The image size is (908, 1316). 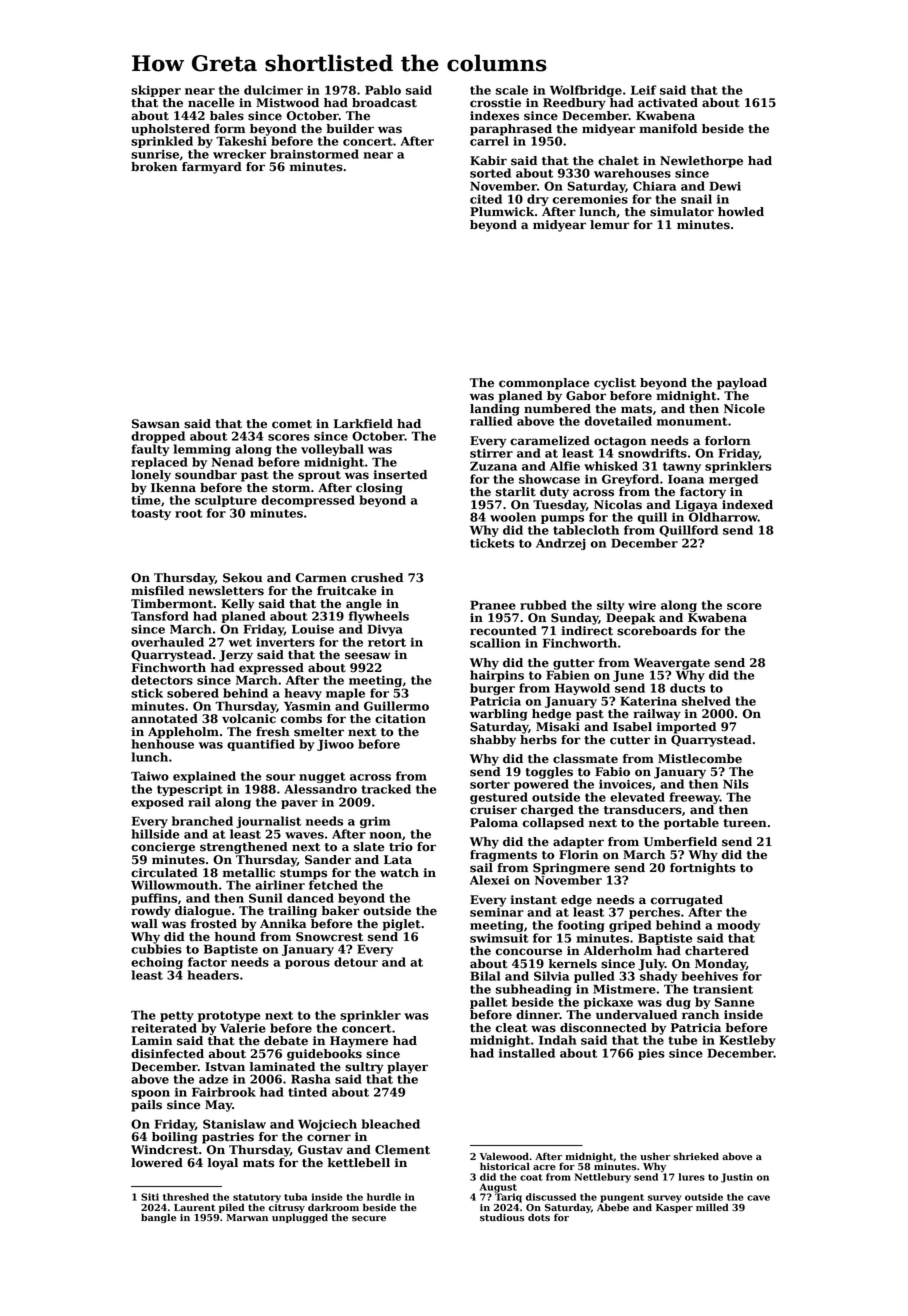 I want to click on farmyard, so click(x=212, y=168).
